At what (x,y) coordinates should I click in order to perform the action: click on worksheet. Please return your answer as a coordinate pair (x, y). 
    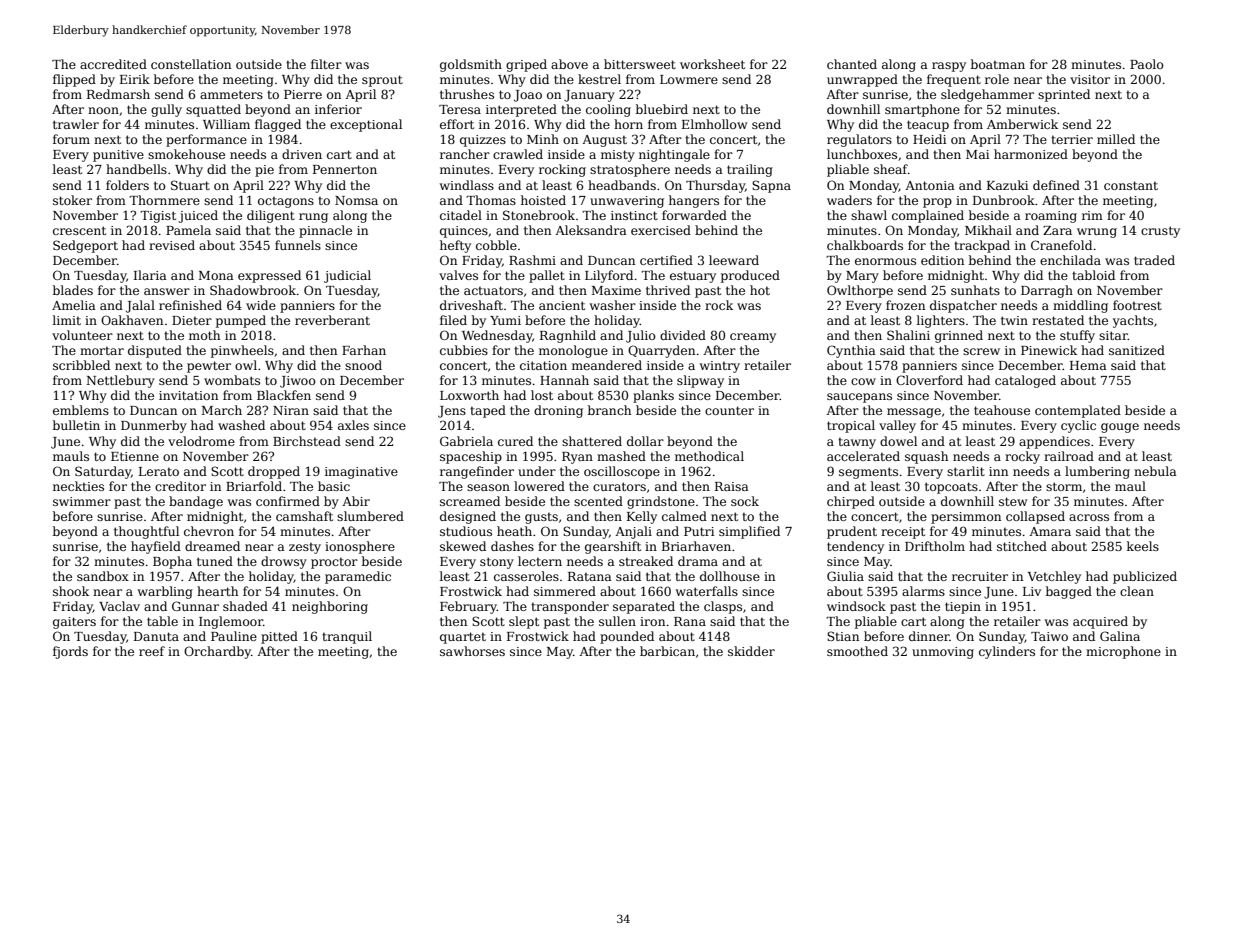
    Looking at the image, I should click on (712, 64).
